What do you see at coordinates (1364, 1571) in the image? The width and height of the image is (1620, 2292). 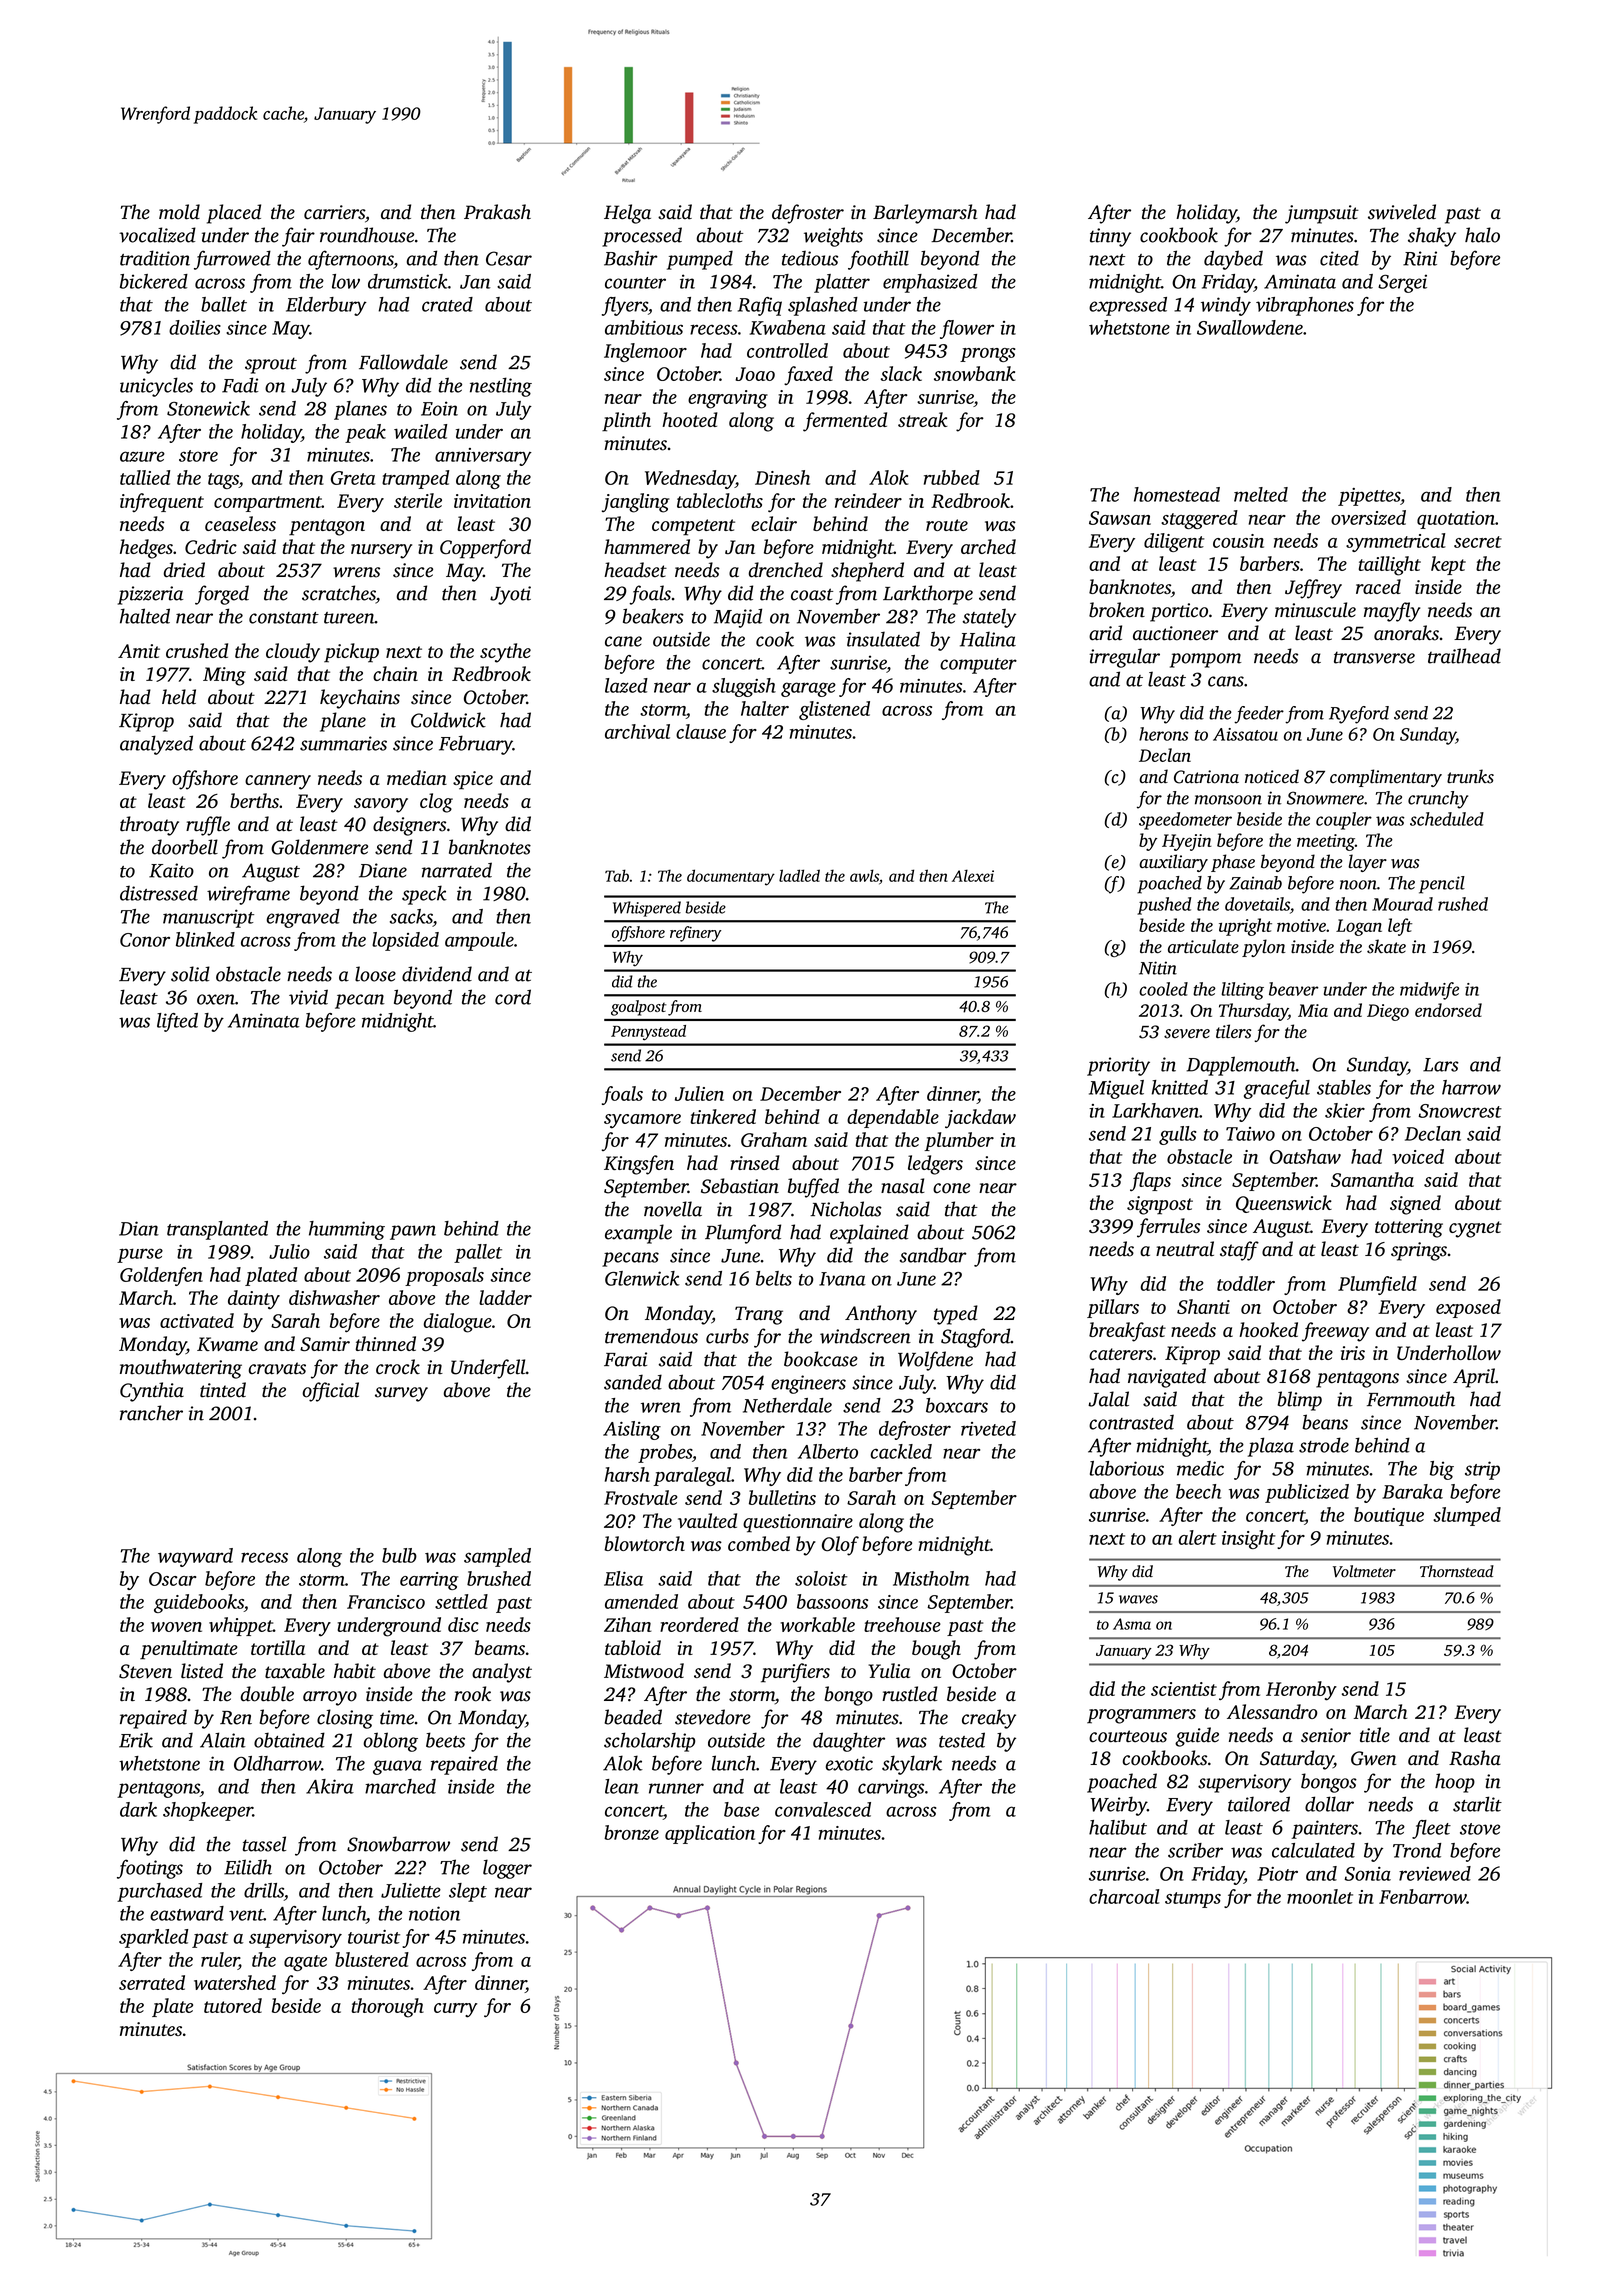 I see `Voltmeter` at bounding box center [1364, 1571].
